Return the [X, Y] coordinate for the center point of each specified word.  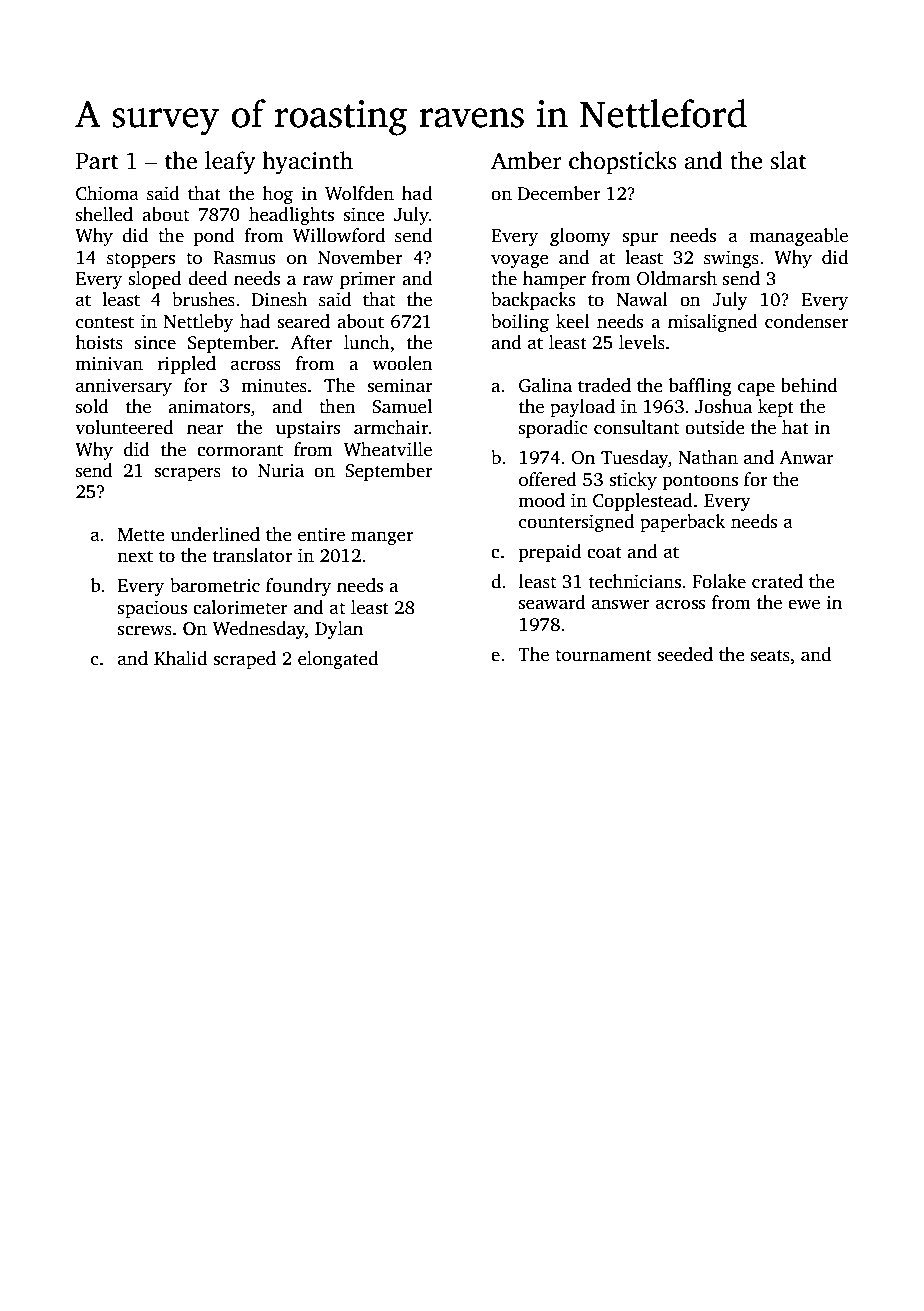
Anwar [806, 458]
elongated [338, 660]
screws [145, 630]
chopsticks [623, 162]
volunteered [124, 427]
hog [277, 195]
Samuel [402, 406]
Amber [526, 160]
